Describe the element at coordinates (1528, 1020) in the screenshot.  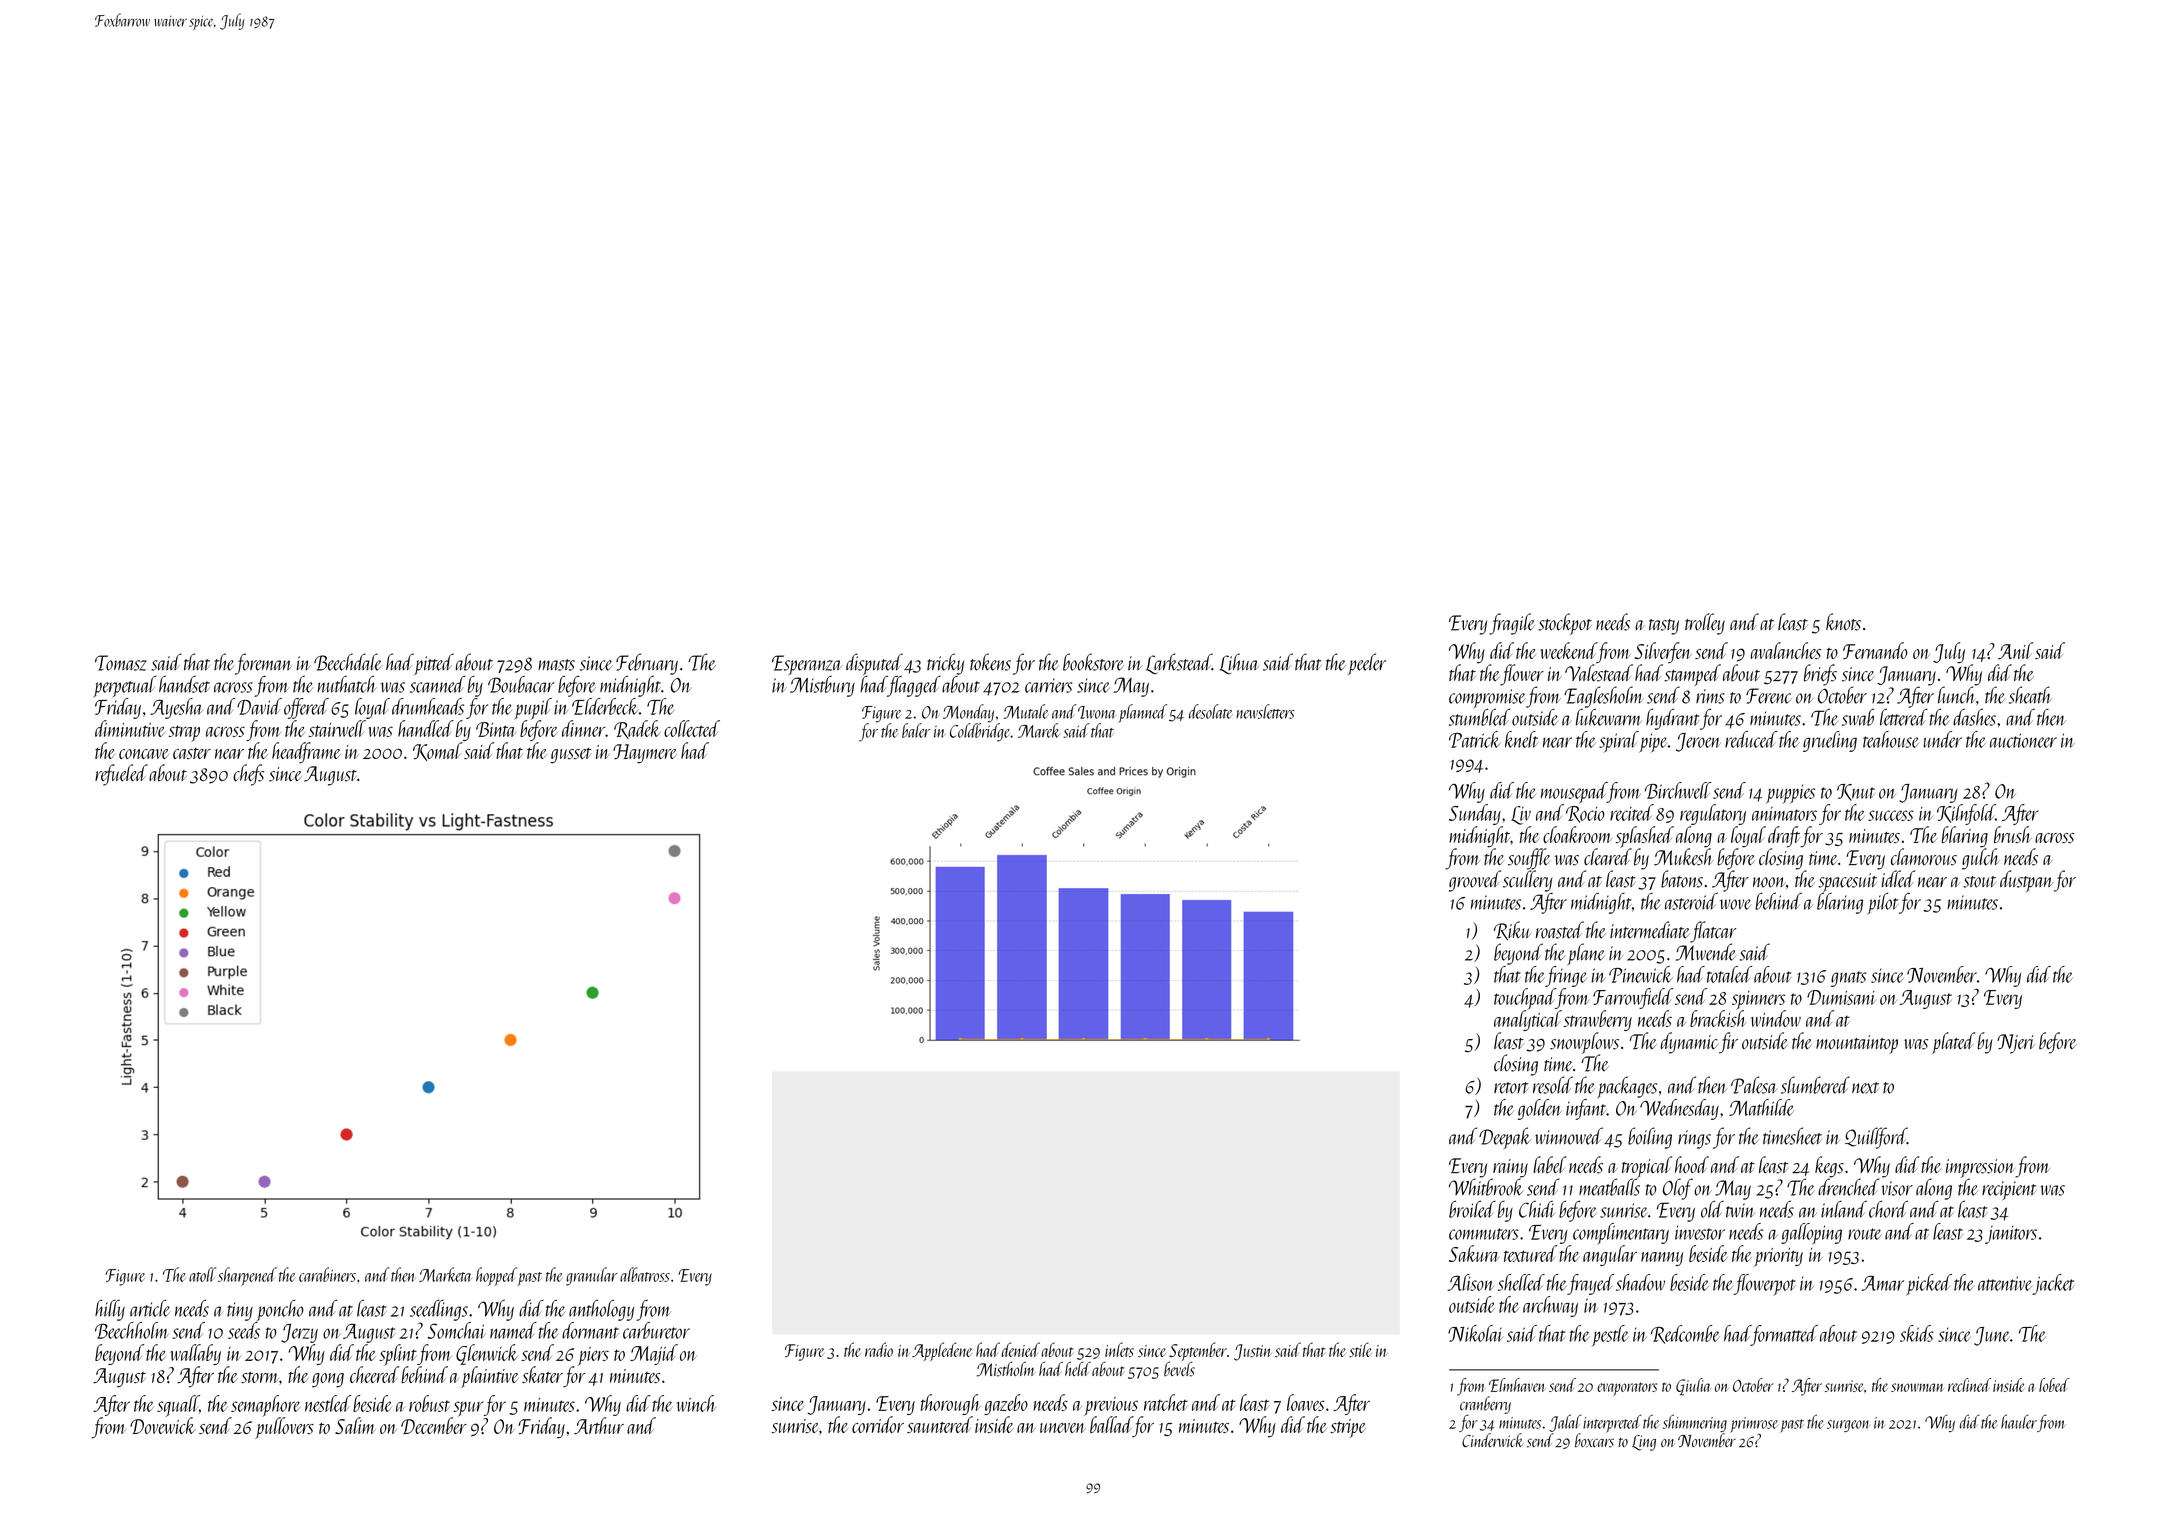
I see `analytical` at that location.
